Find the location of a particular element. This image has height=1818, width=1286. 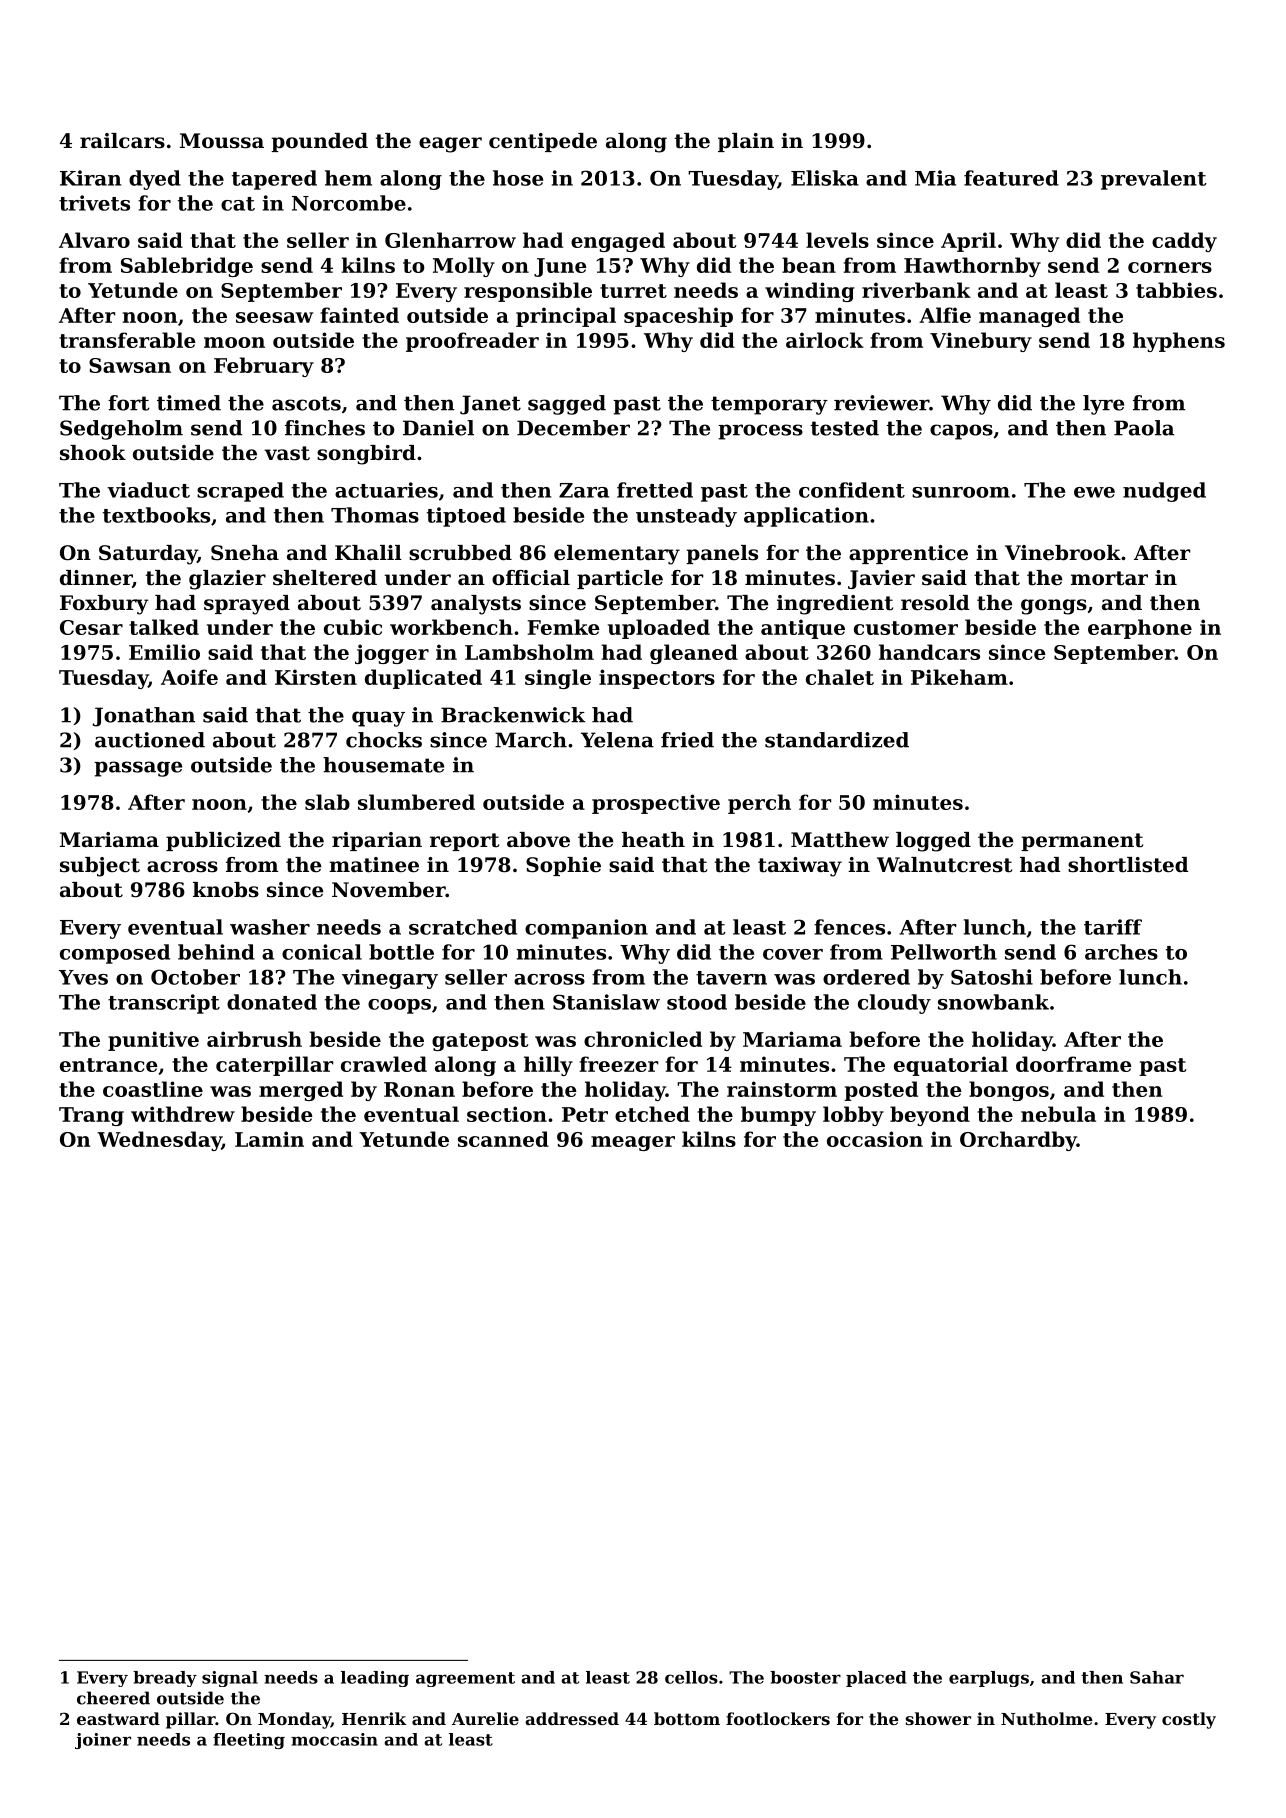

Paola is located at coordinates (1144, 428).
